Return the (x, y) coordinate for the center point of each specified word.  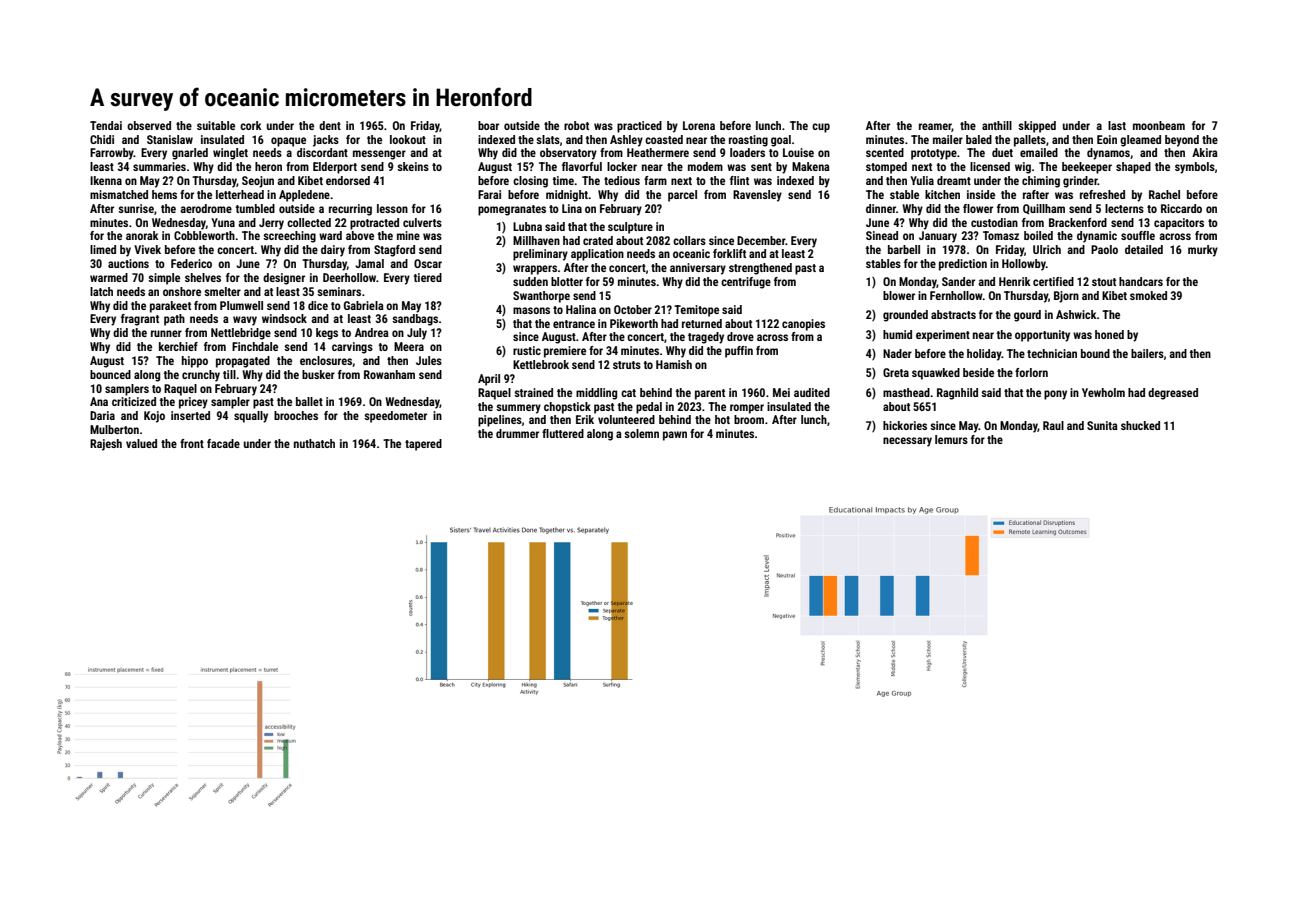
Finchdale (255, 346)
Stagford (394, 251)
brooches (296, 415)
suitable (216, 125)
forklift (729, 253)
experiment (943, 336)
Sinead (882, 235)
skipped (1037, 127)
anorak (142, 235)
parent (710, 394)
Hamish (674, 364)
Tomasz (1001, 235)
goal (781, 141)
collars (689, 240)
